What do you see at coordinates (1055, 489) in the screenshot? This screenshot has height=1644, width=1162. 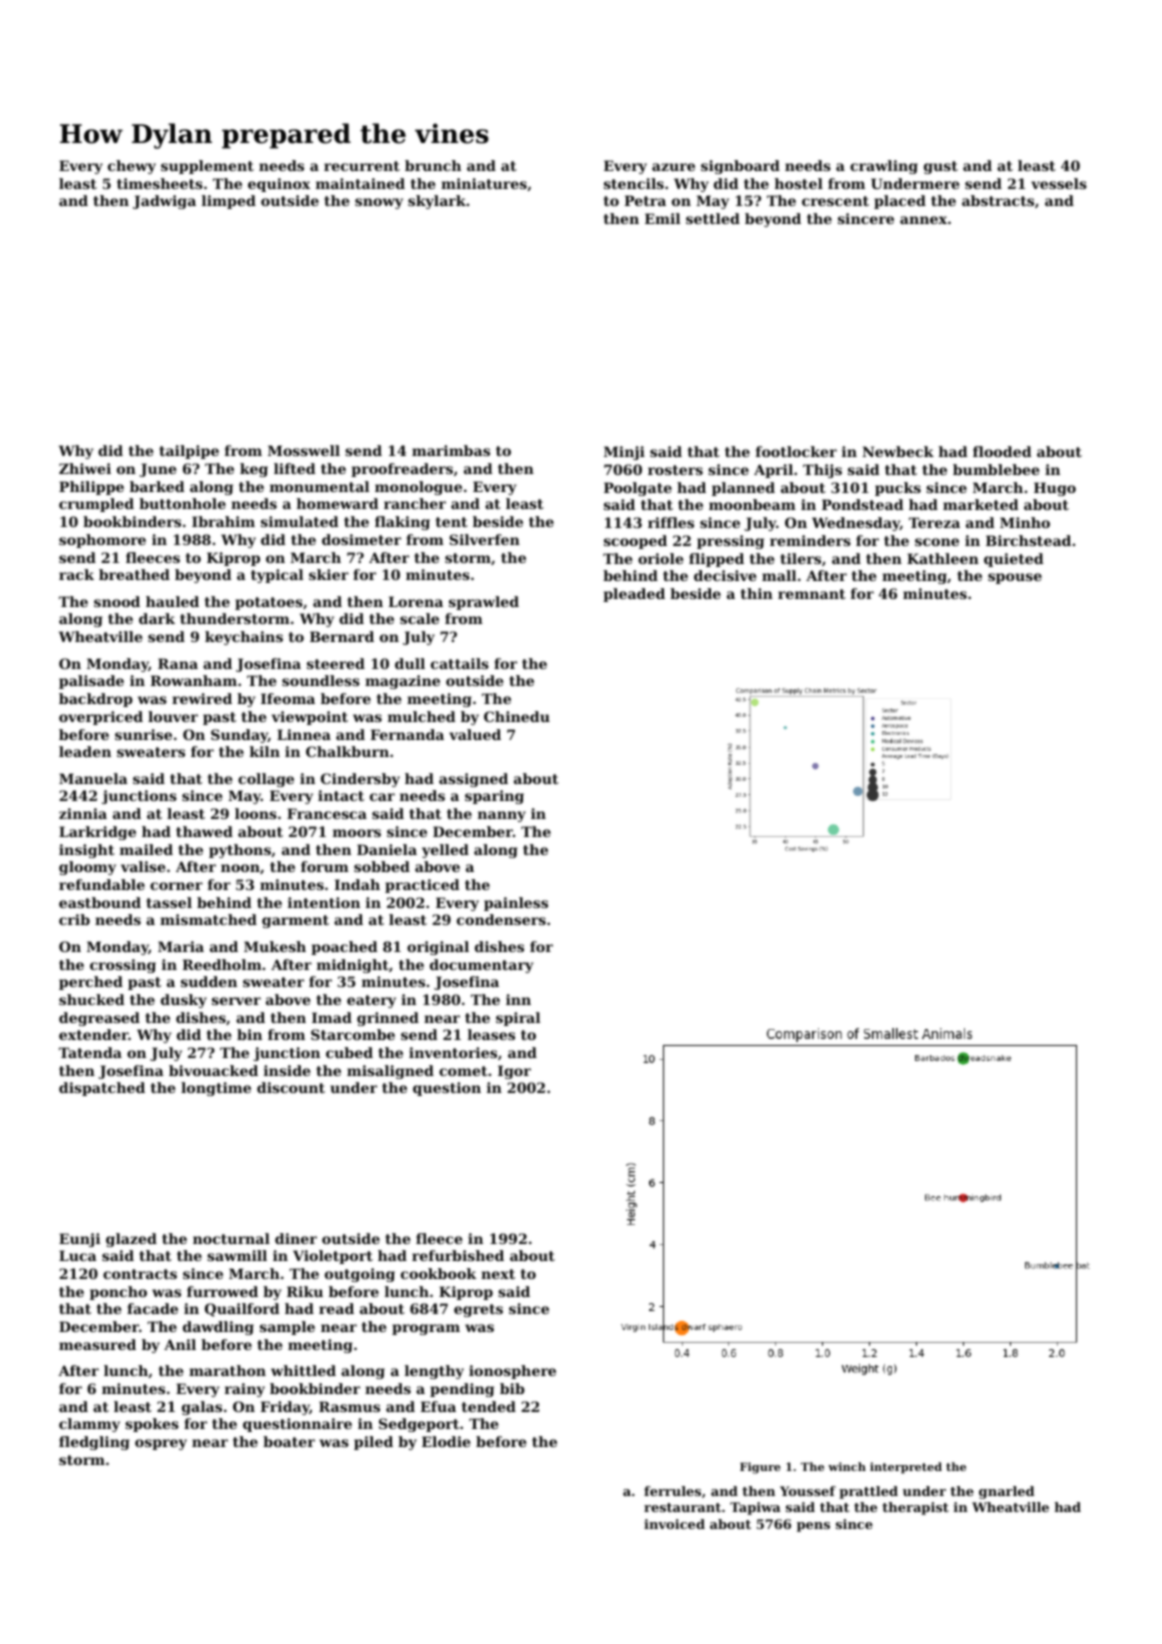 I see `Hugo` at bounding box center [1055, 489].
